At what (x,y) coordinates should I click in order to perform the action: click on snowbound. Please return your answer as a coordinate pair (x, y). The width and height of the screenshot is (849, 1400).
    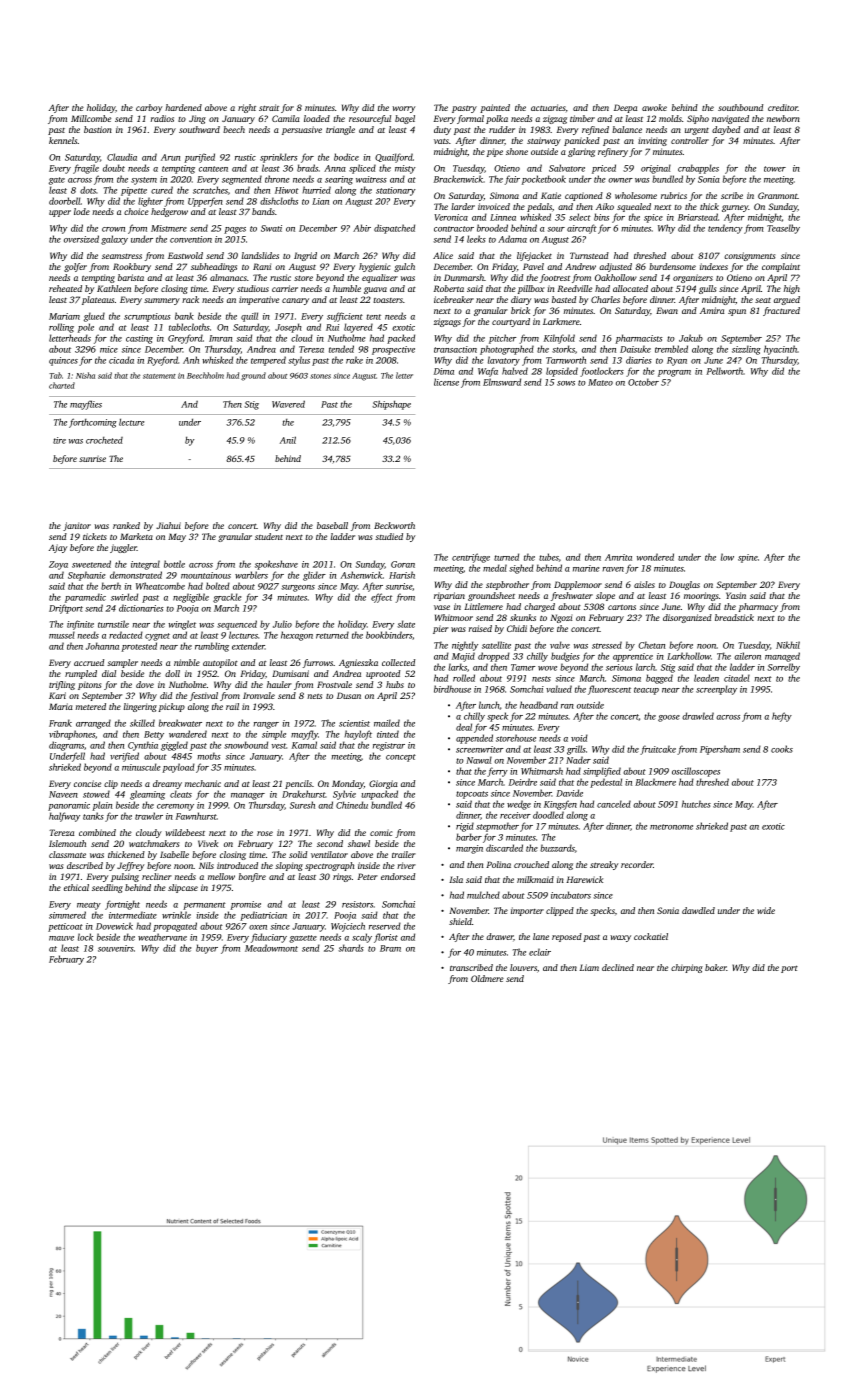
    Looking at the image, I should click on (246, 745).
